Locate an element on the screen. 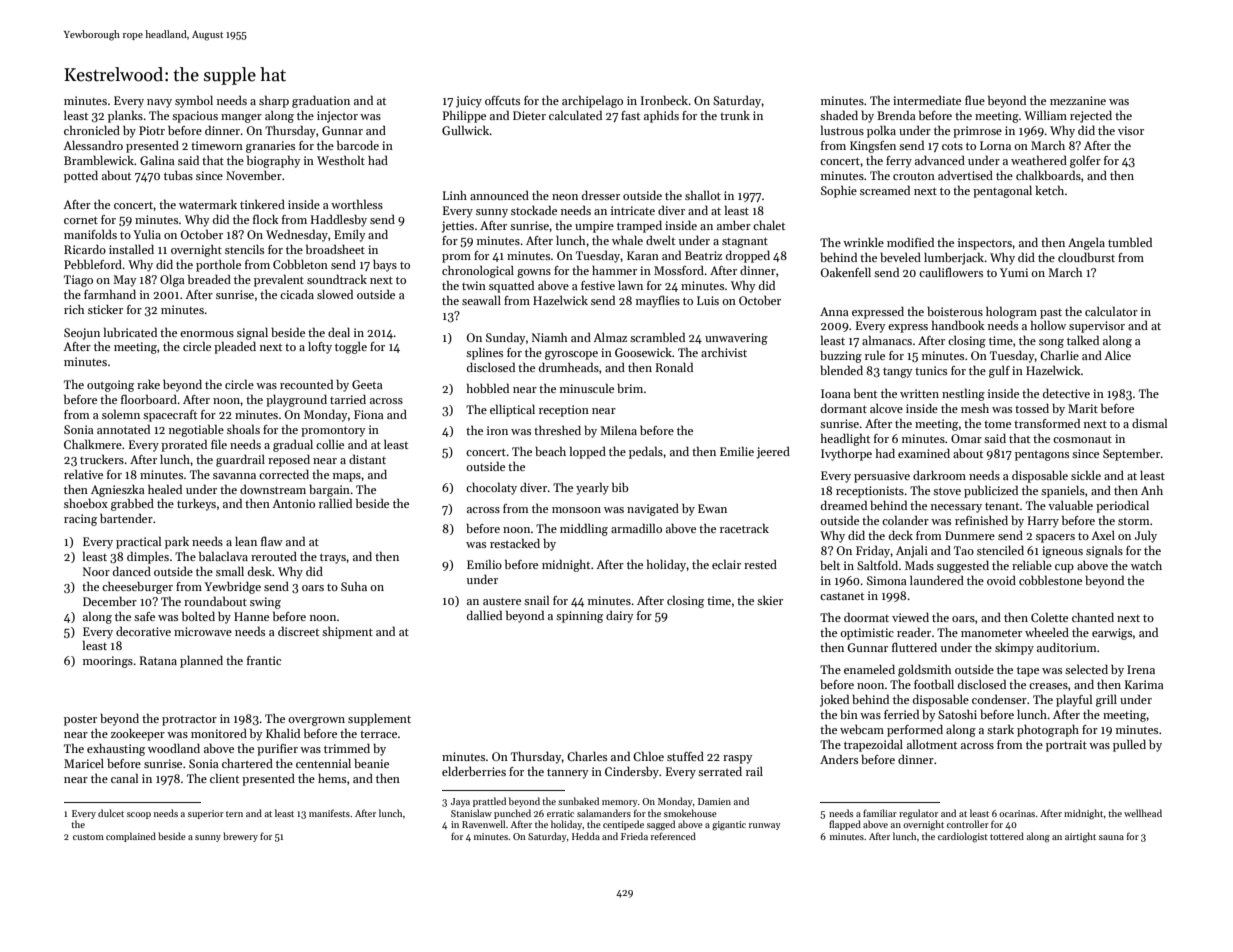 The width and height of the screenshot is (1233, 952). playground is located at coordinates (296, 401).
